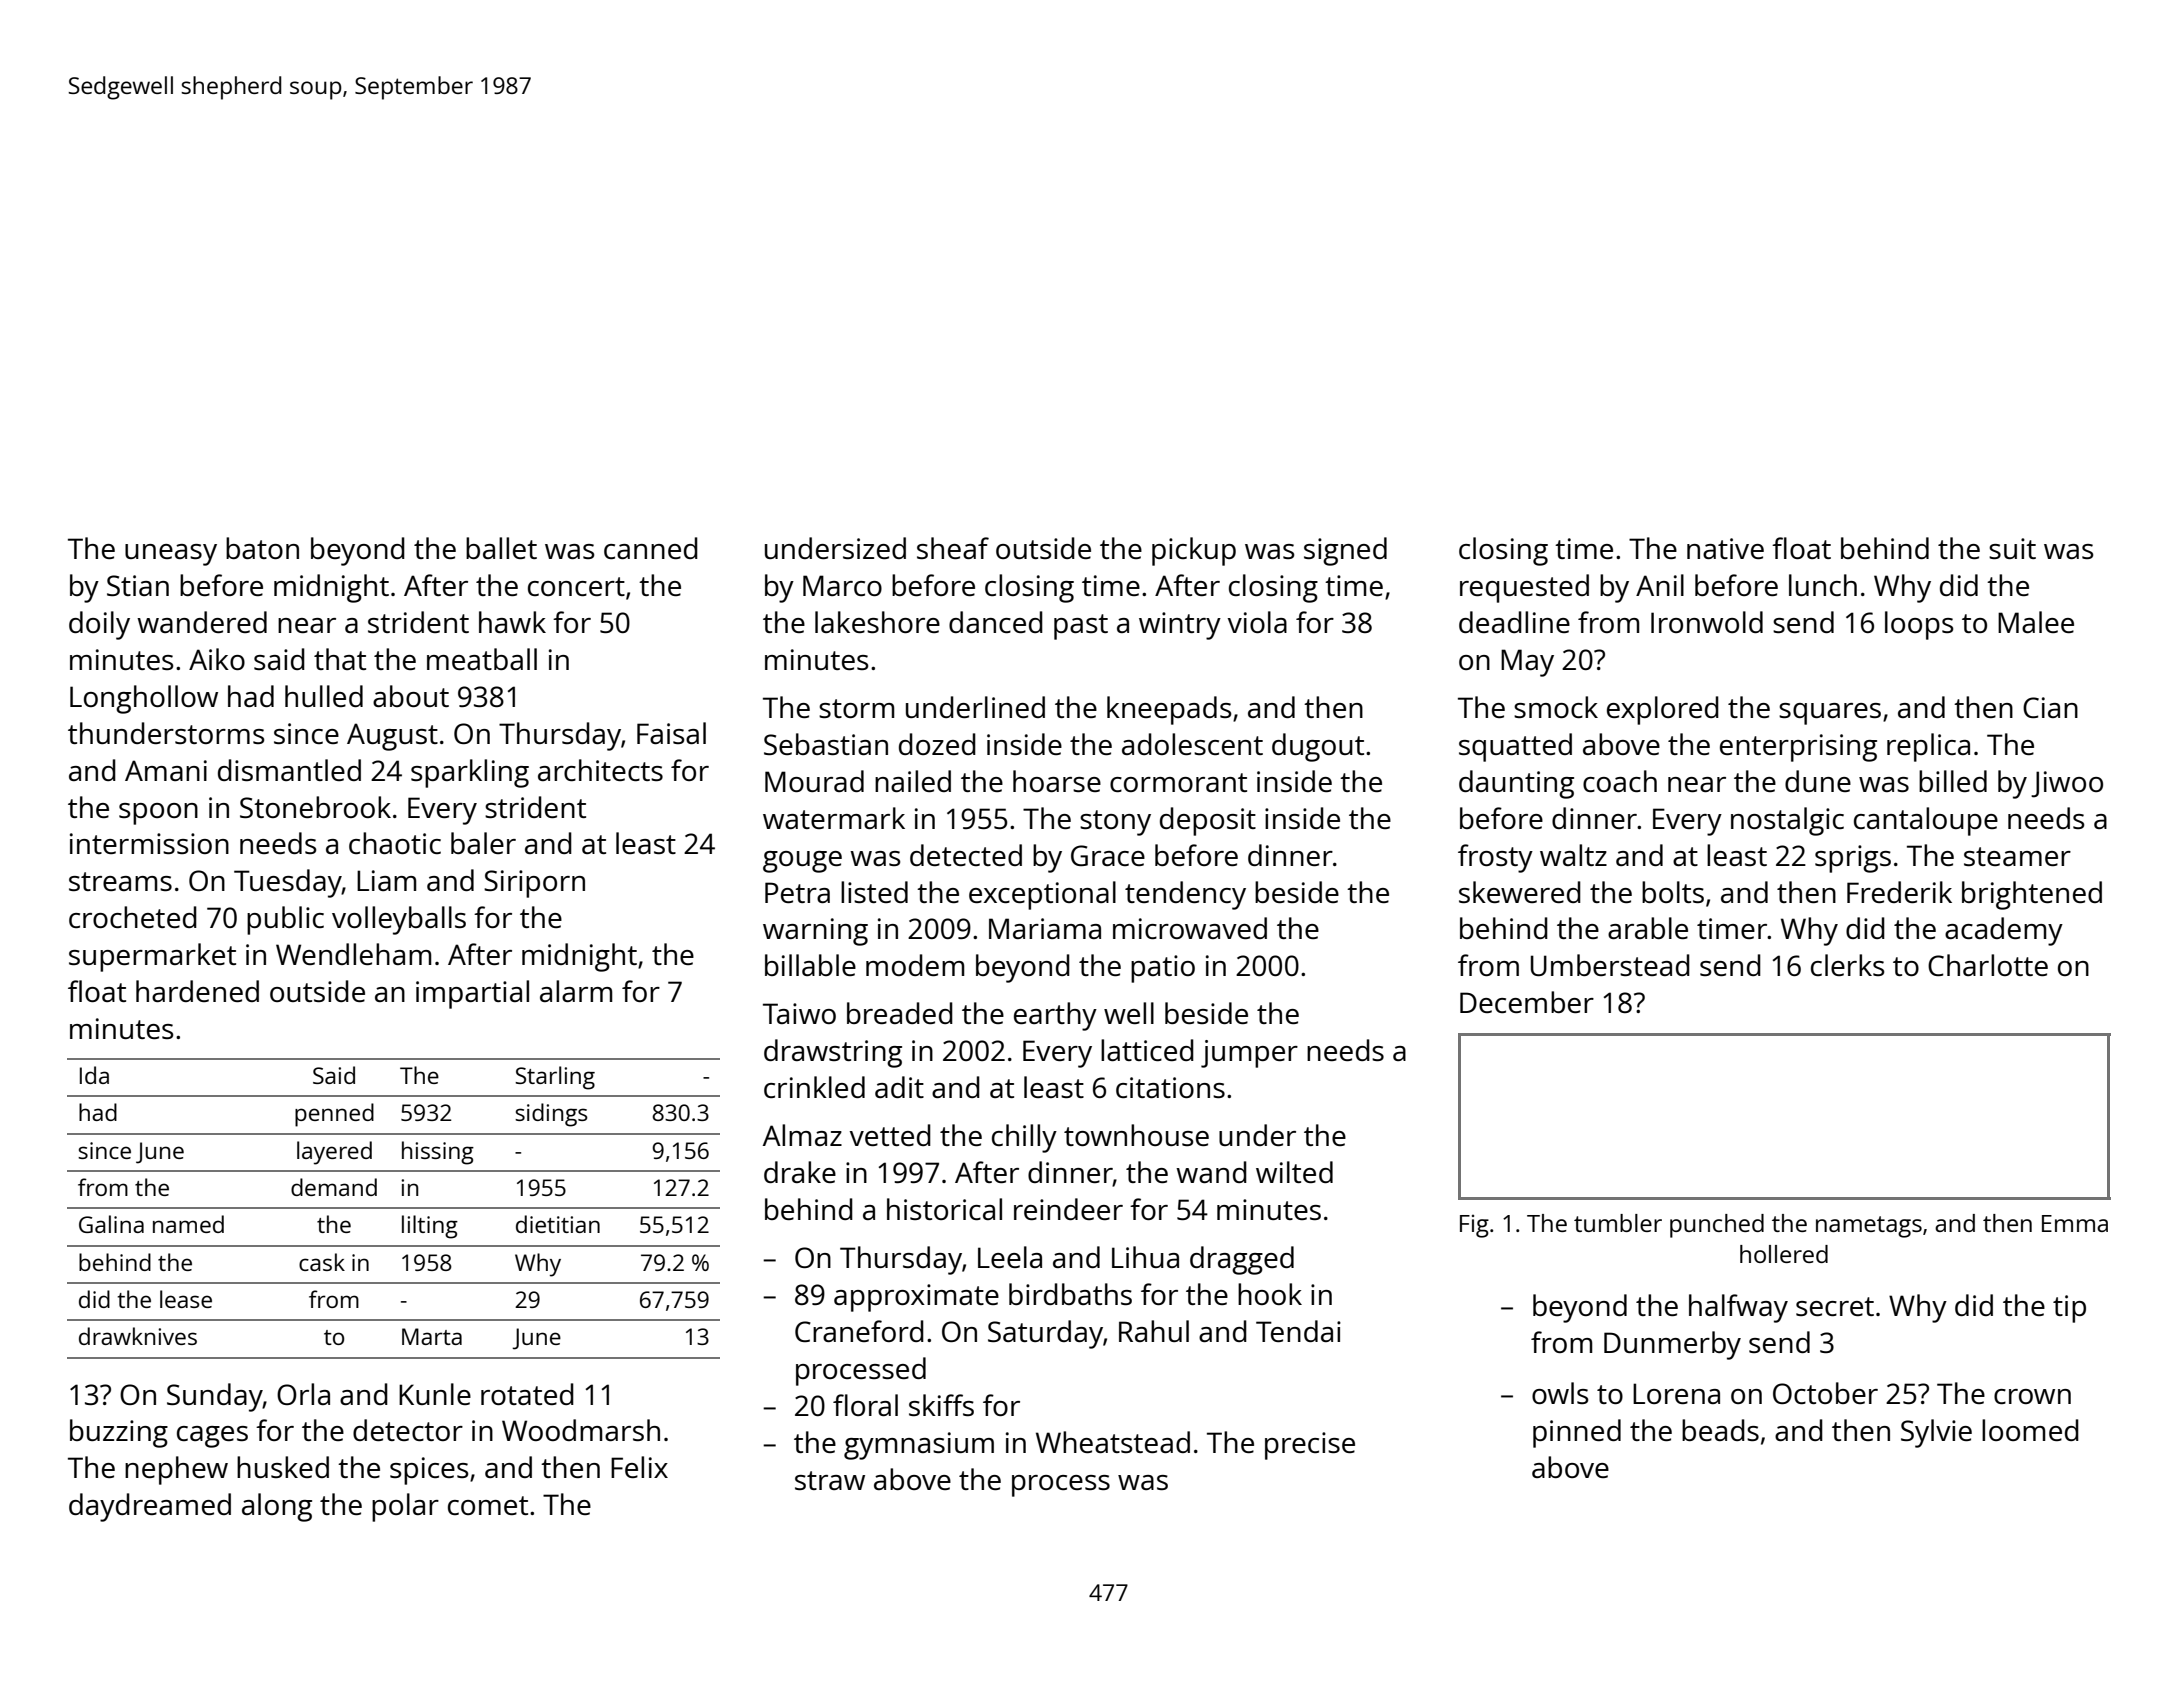 The width and height of the screenshot is (2178, 1683). Describe the element at coordinates (1527, 1002) in the screenshot. I see `December` at that location.
